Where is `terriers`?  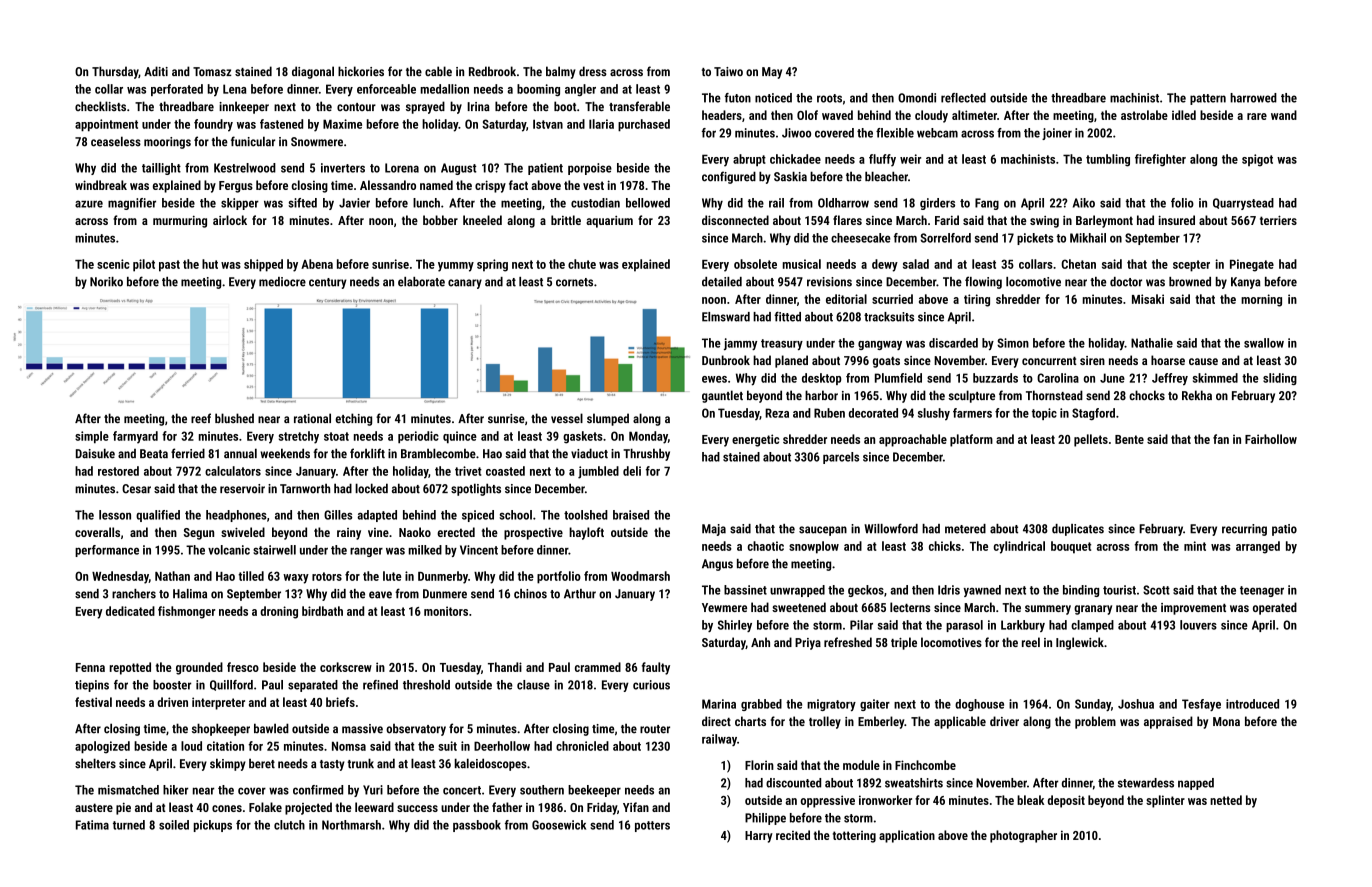 terriers is located at coordinates (1278, 220).
